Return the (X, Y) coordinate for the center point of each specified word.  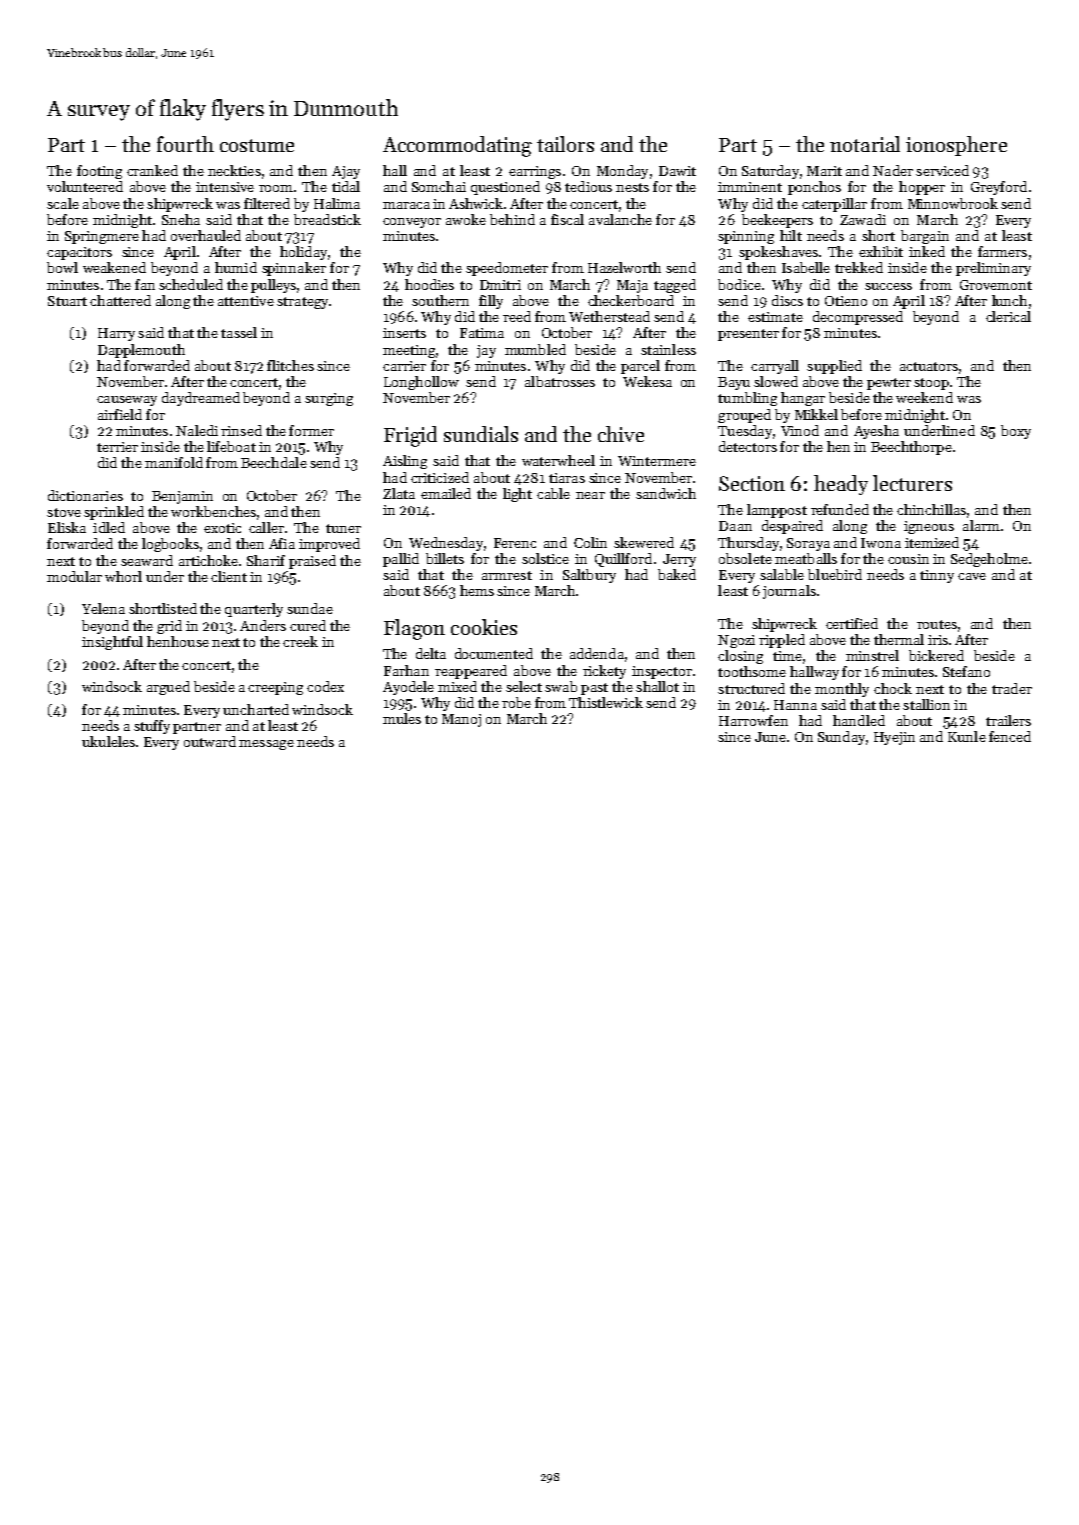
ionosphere (956, 146)
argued (168, 688)
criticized (440, 477)
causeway (127, 401)
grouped (744, 416)
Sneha (181, 219)
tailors (565, 144)
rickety (604, 672)
